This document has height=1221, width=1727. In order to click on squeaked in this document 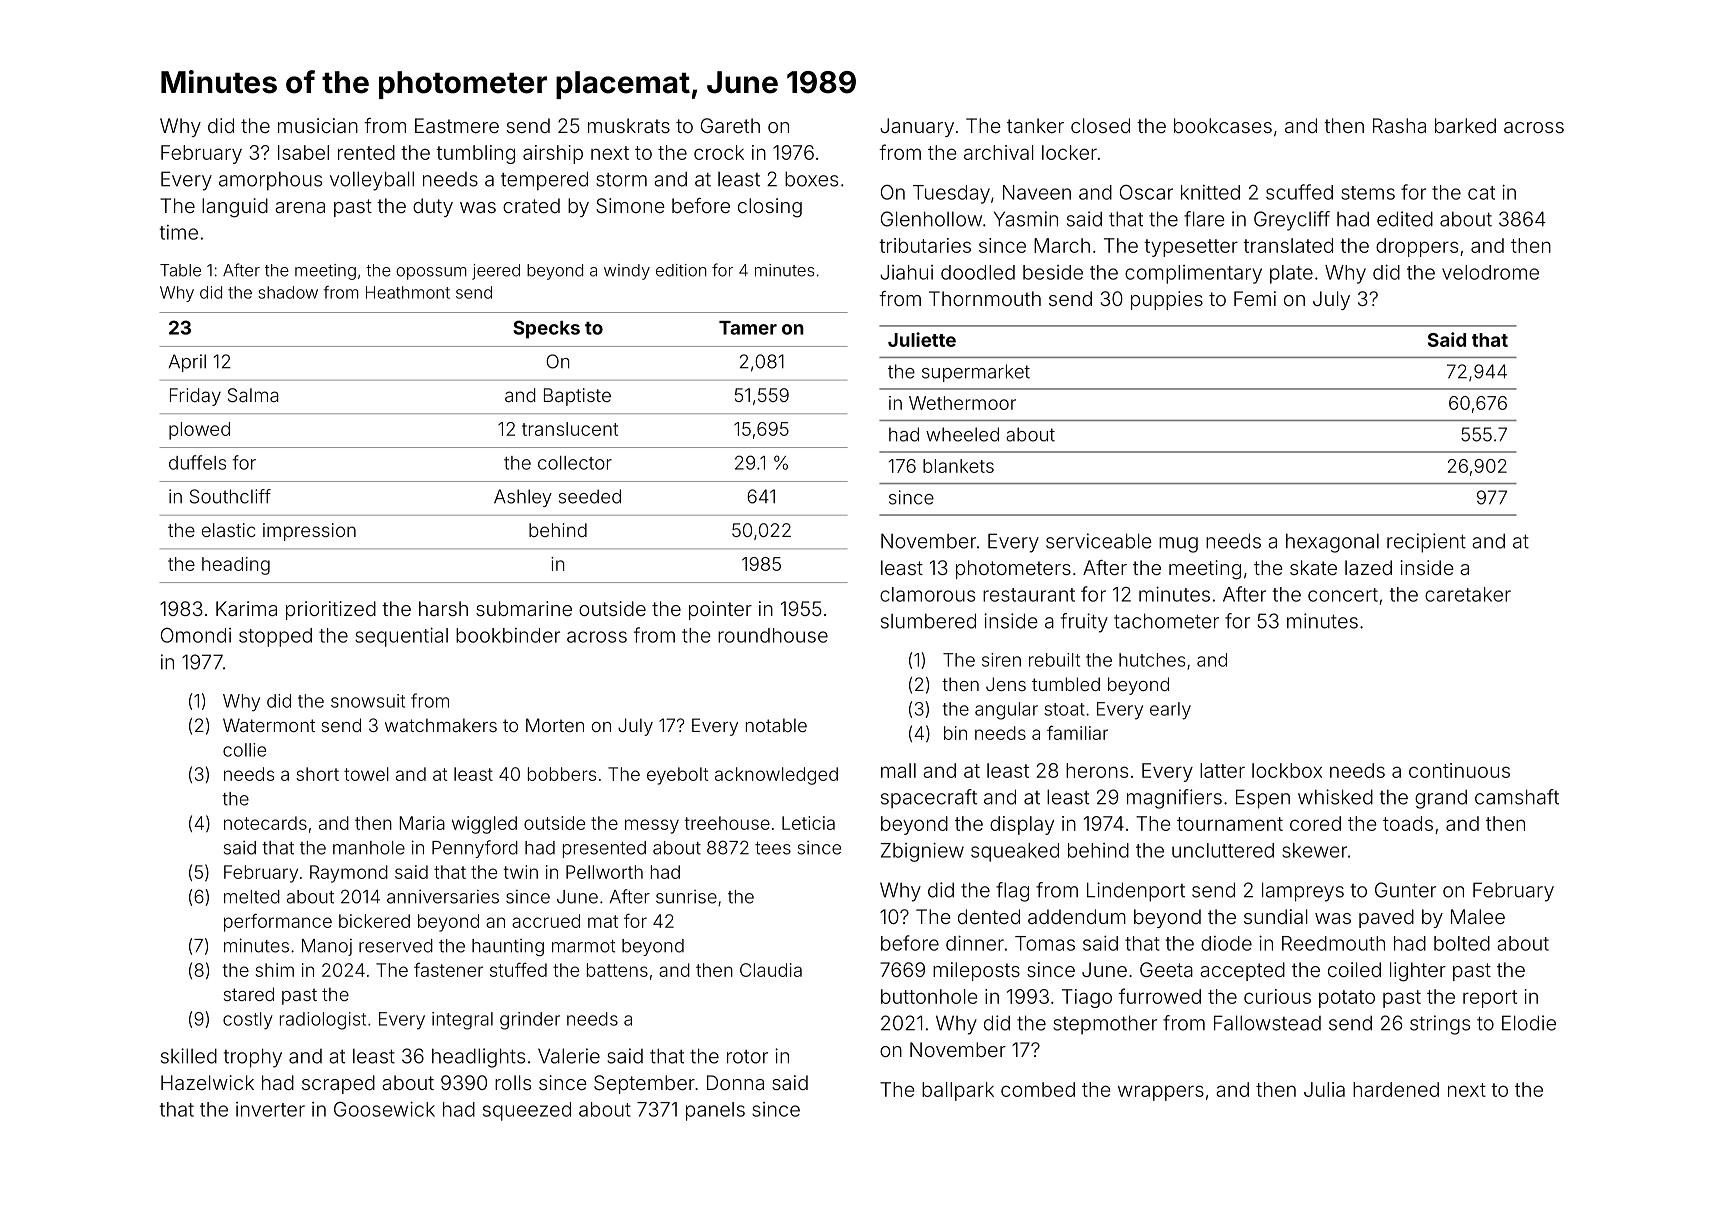, I will do `click(1015, 852)`.
